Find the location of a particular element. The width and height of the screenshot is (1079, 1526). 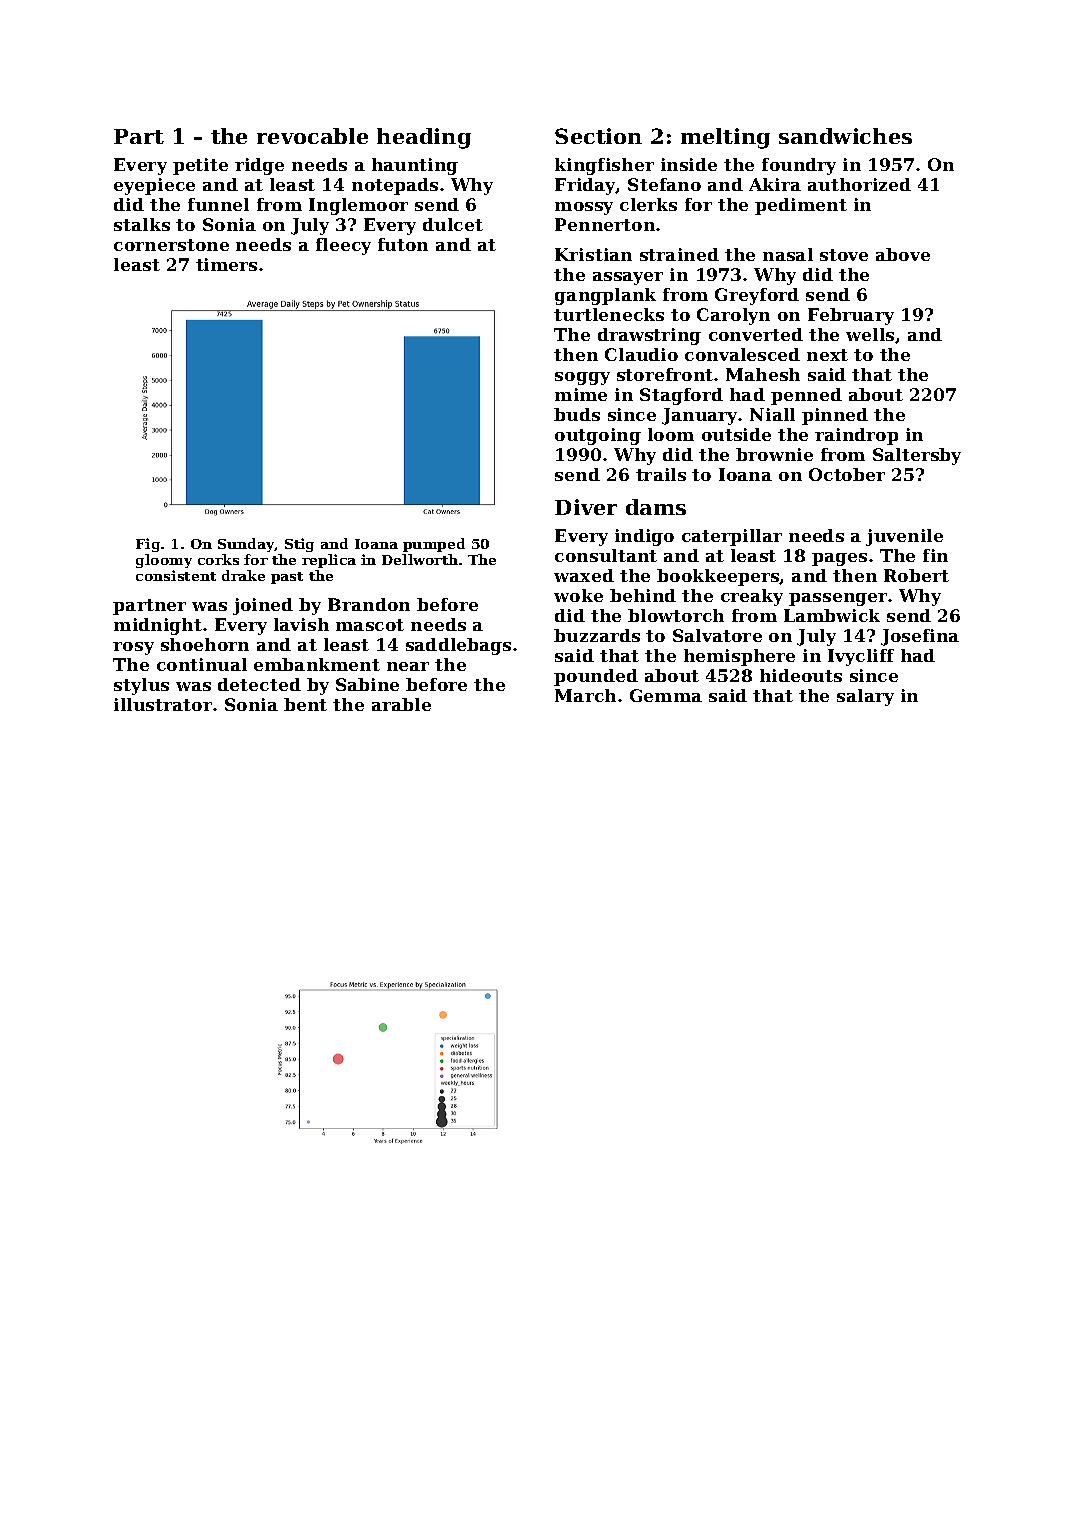

midnight is located at coordinates (158, 626).
